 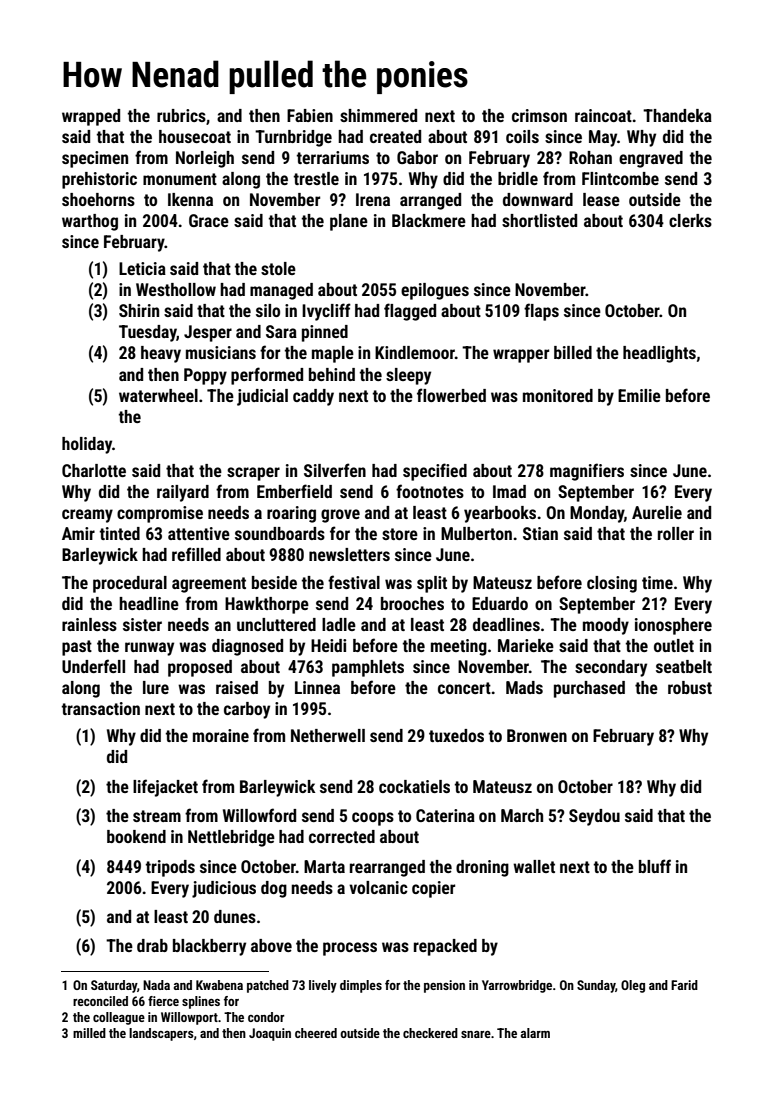 What do you see at coordinates (361, 986) in the page?
I see `dimples` at bounding box center [361, 986].
